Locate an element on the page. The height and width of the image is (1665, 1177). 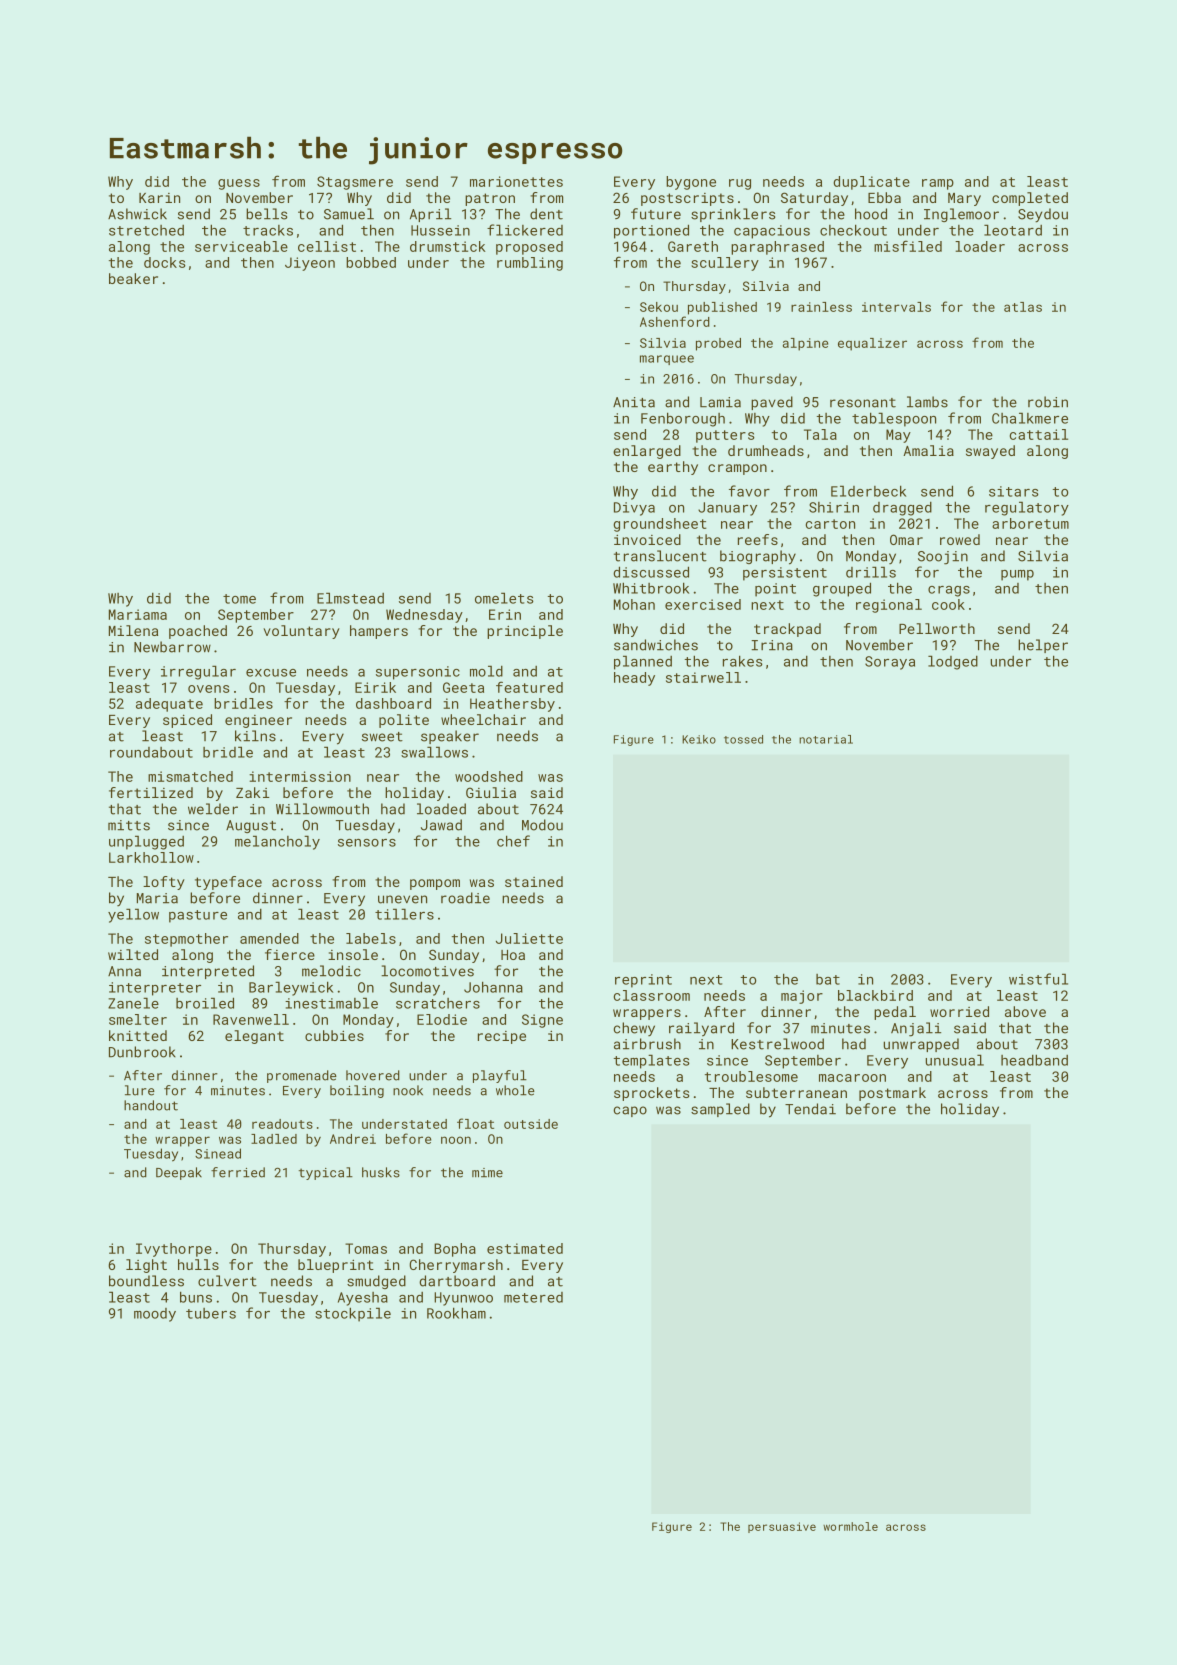
unusual is located at coordinates (955, 1060).
